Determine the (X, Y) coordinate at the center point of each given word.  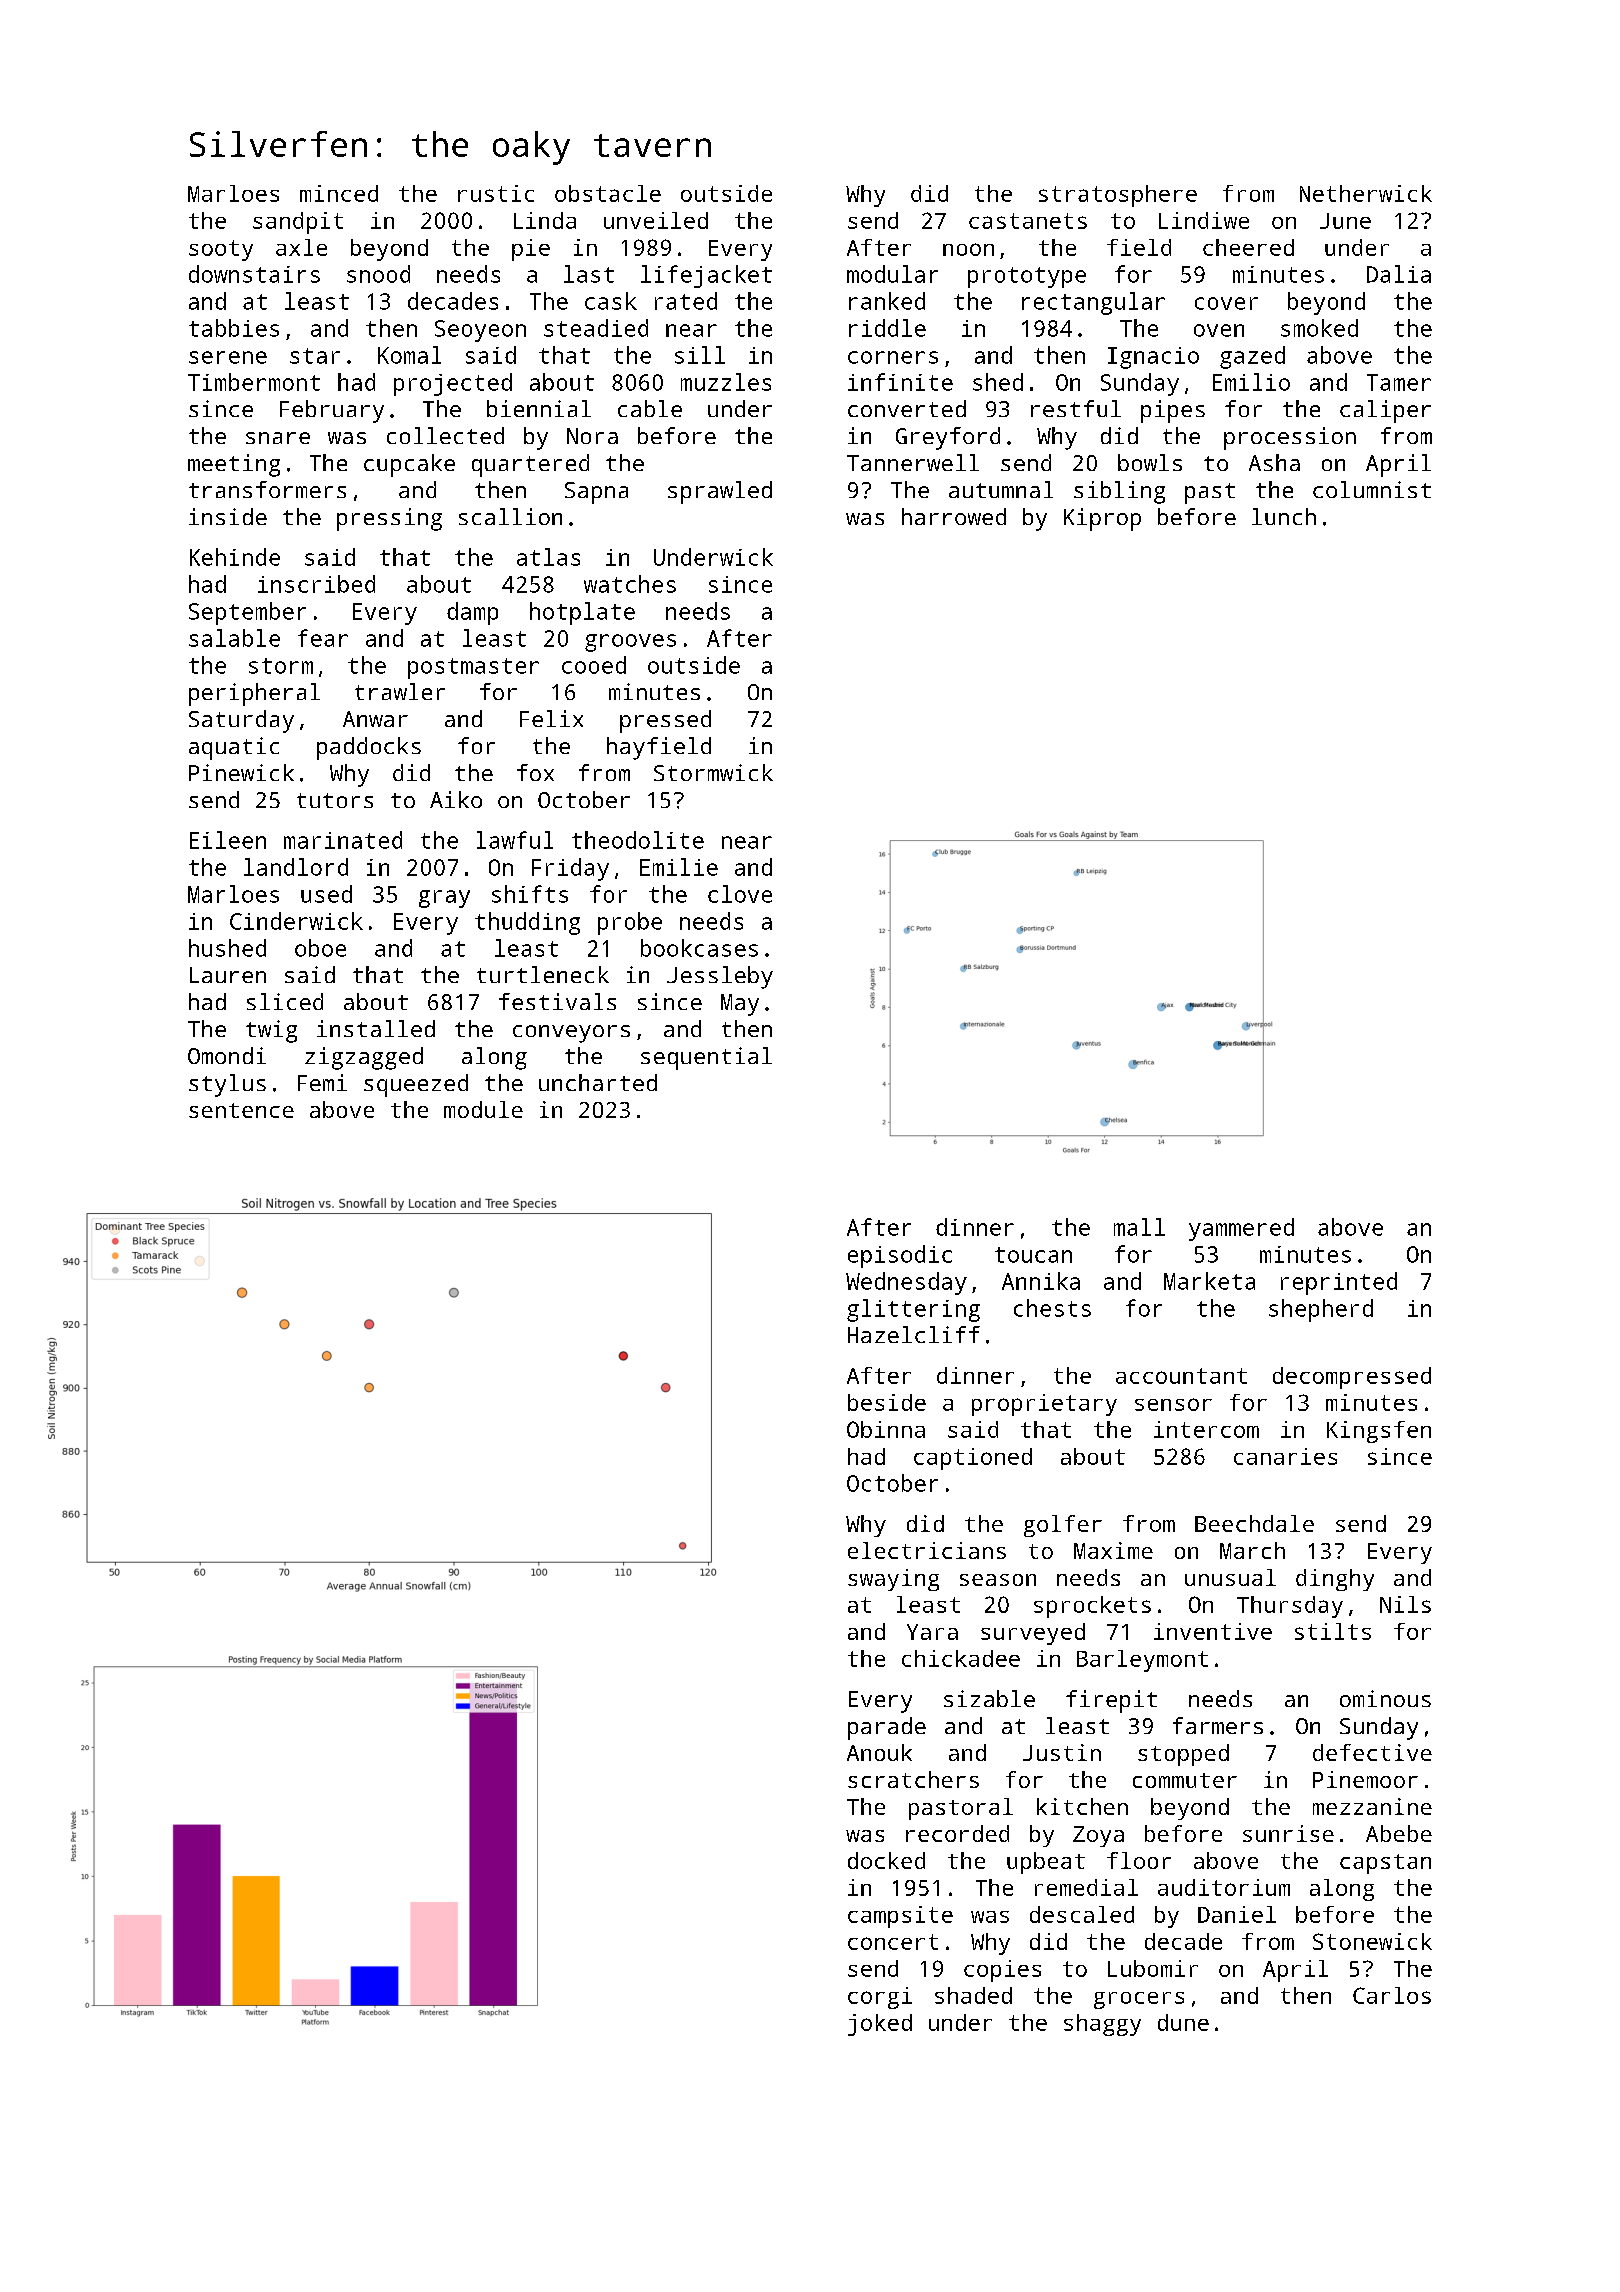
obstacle (608, 193)
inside (228, 516)
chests (1052, 1308)
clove (740, 894)
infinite (900, 382)
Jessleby (720, 977)
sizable (989, 1698)
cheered (1248, 247)
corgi (880, 1998)
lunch (1284, 516)
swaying (893, 1580)
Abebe (1399, 1833)
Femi (322, 1082)
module (483, 1109)
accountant (1181, 1376)
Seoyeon (480, 331)
